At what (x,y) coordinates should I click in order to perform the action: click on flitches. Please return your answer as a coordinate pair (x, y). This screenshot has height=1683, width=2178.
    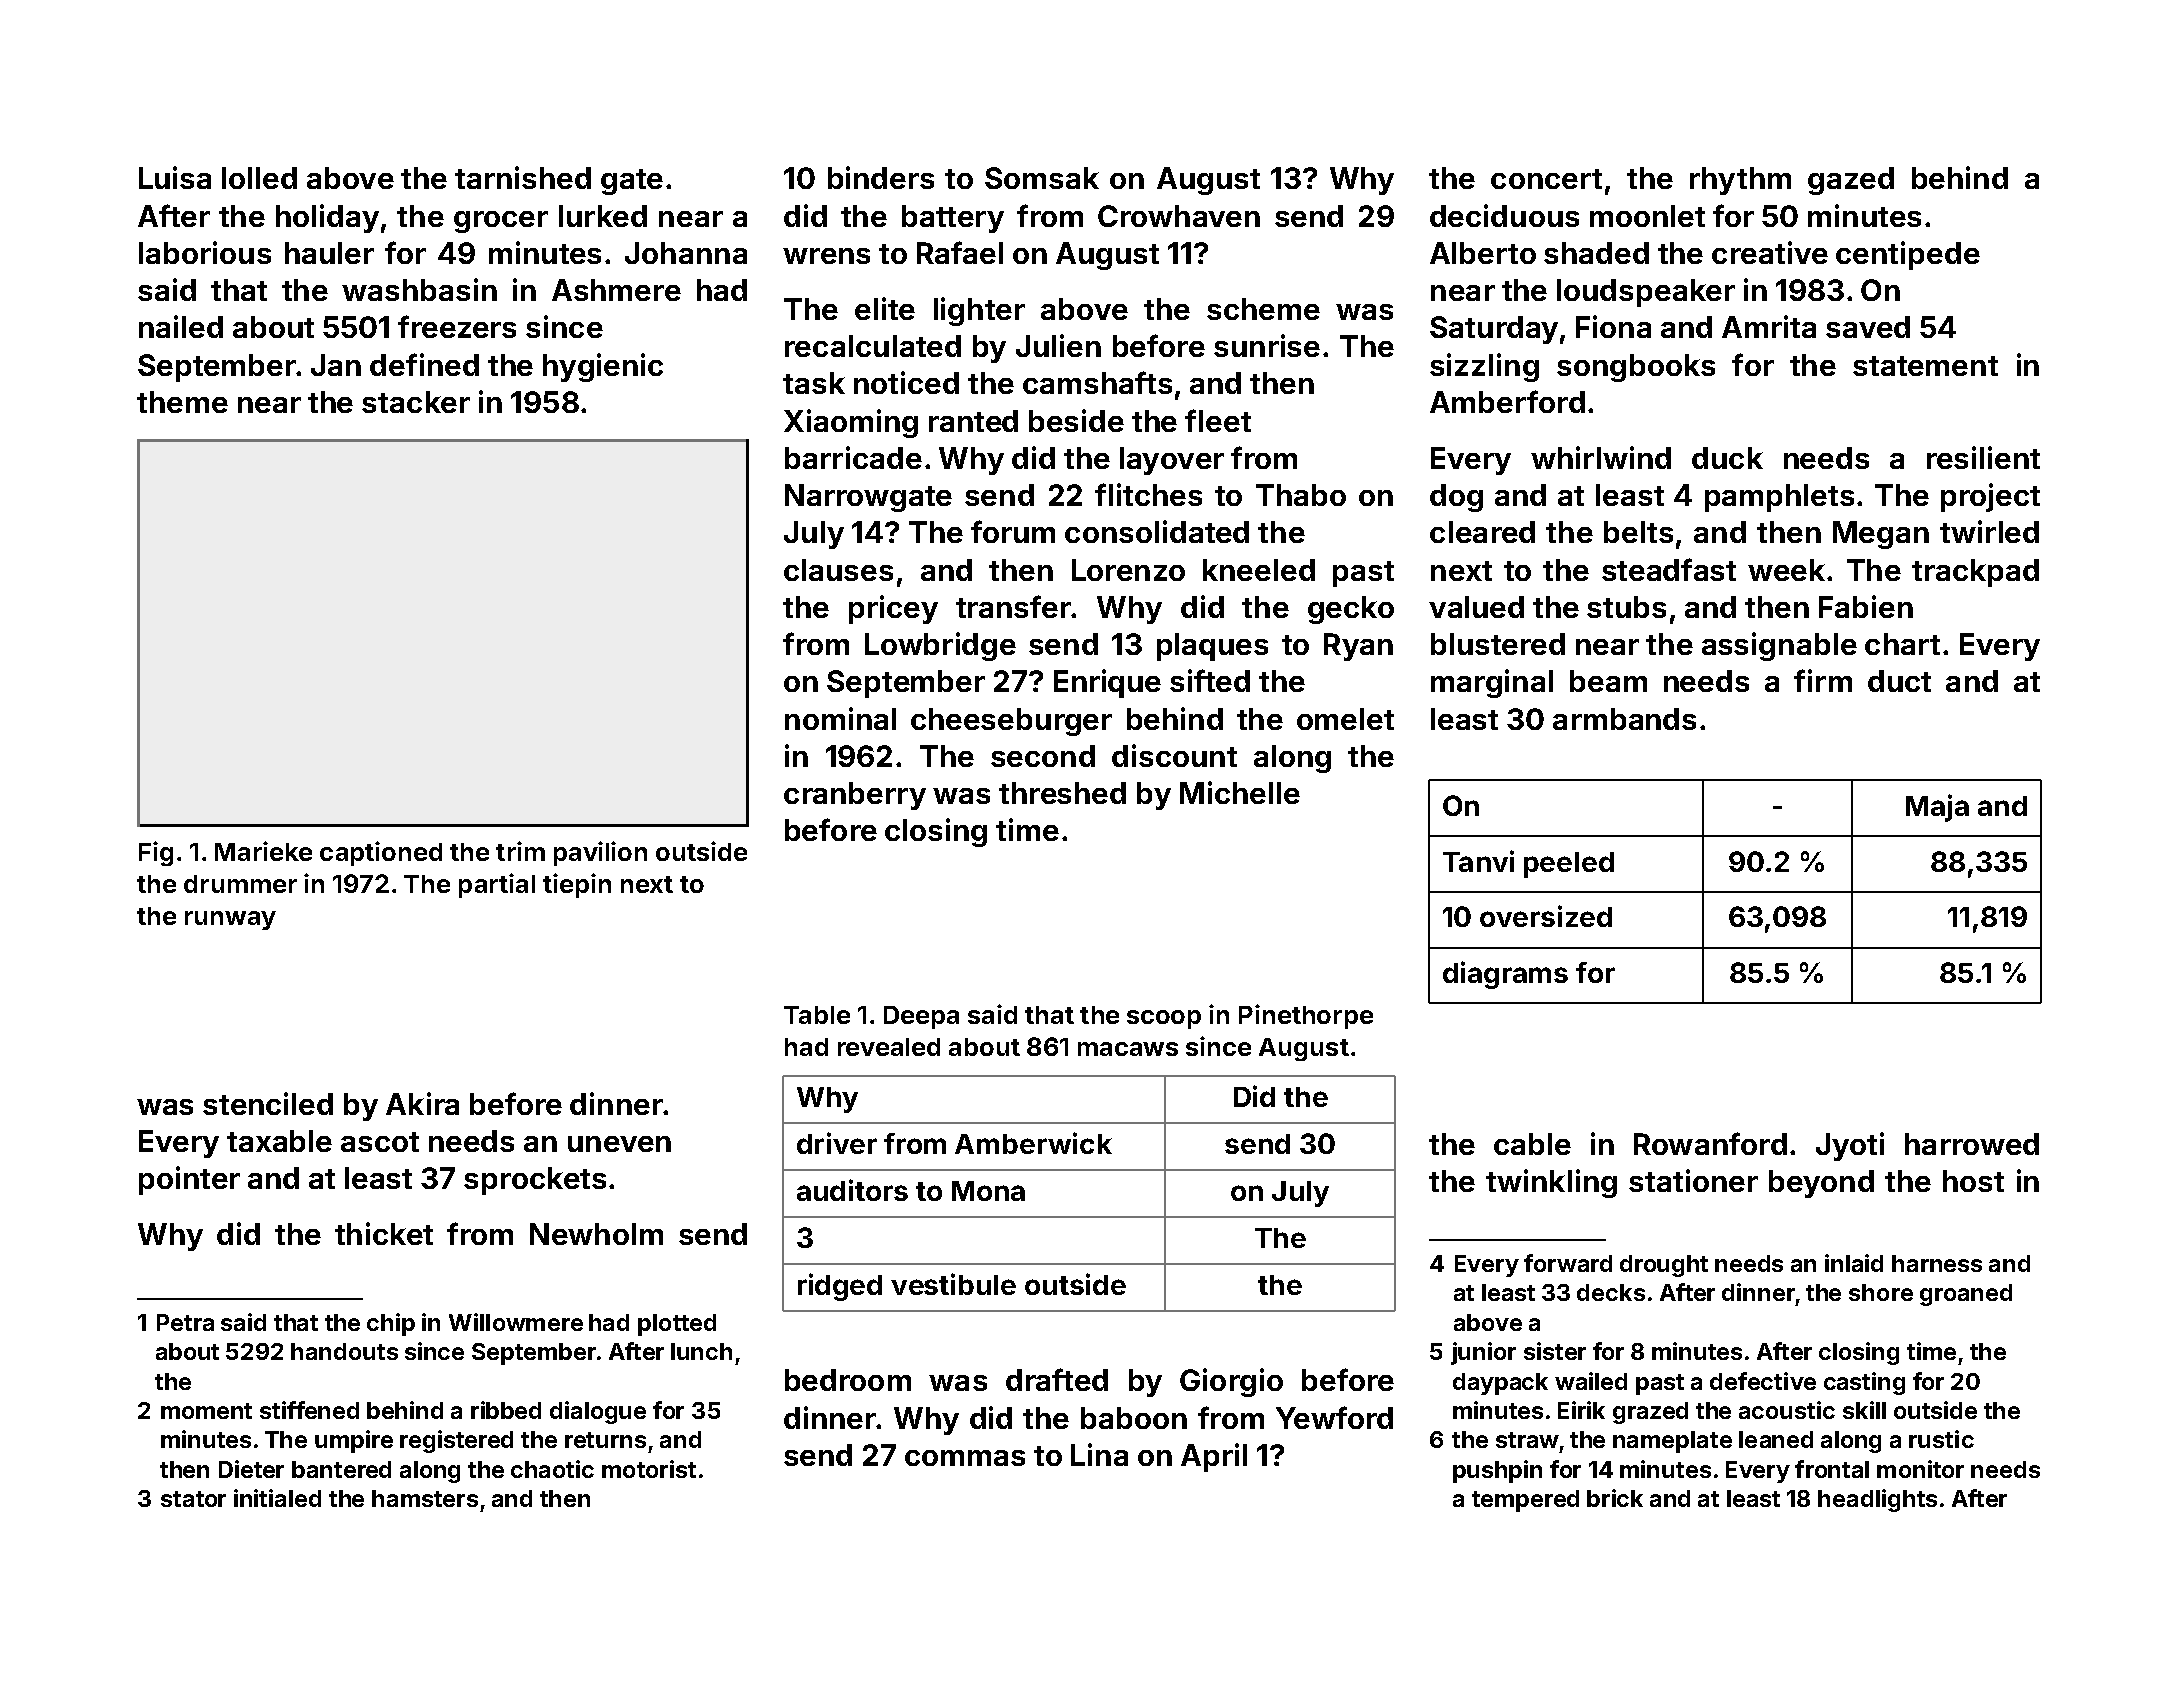
    Looking at the image, I should click on (1148, 494).
